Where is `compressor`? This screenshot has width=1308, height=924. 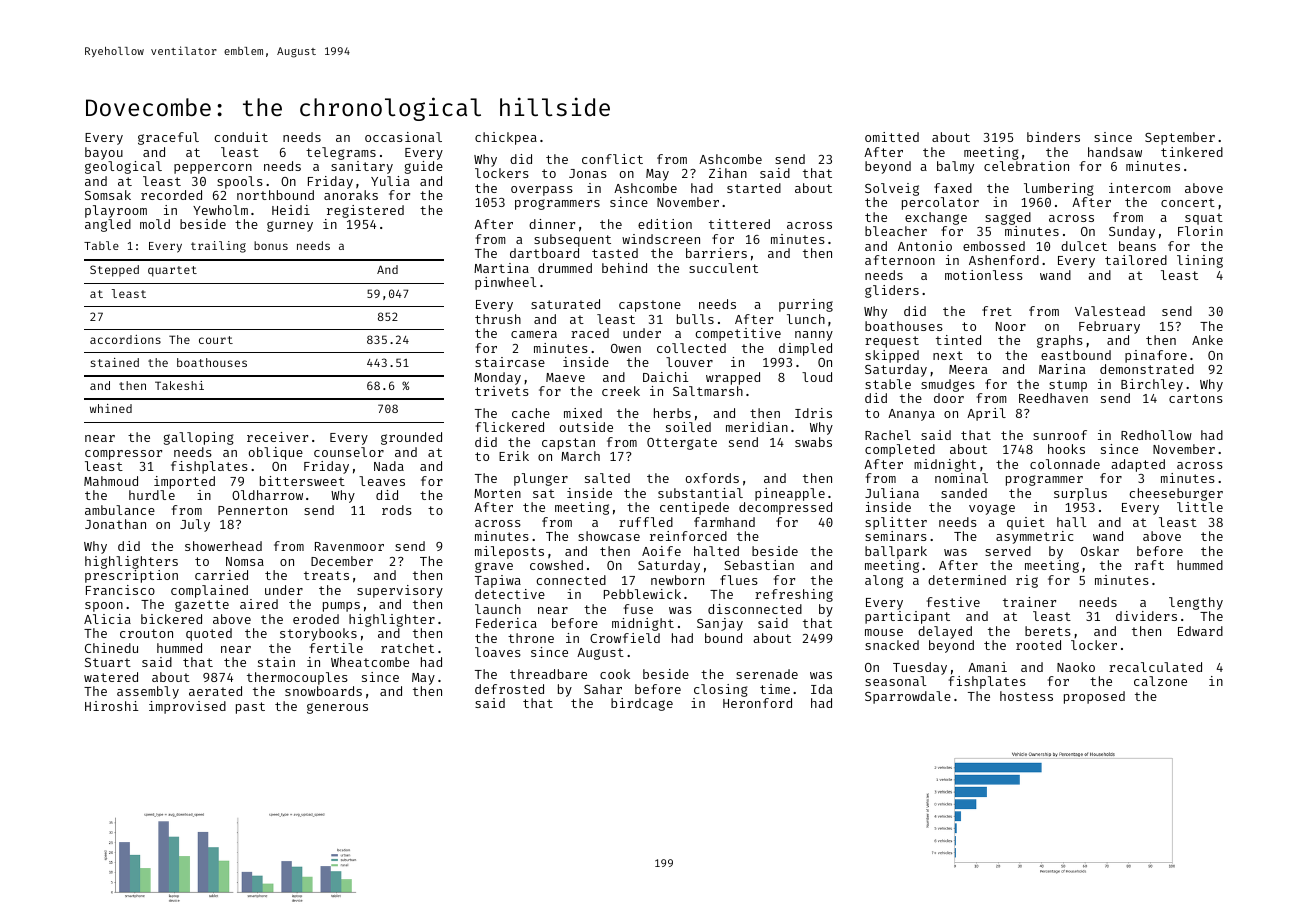
compressor is located at coordinates (123, 455).
